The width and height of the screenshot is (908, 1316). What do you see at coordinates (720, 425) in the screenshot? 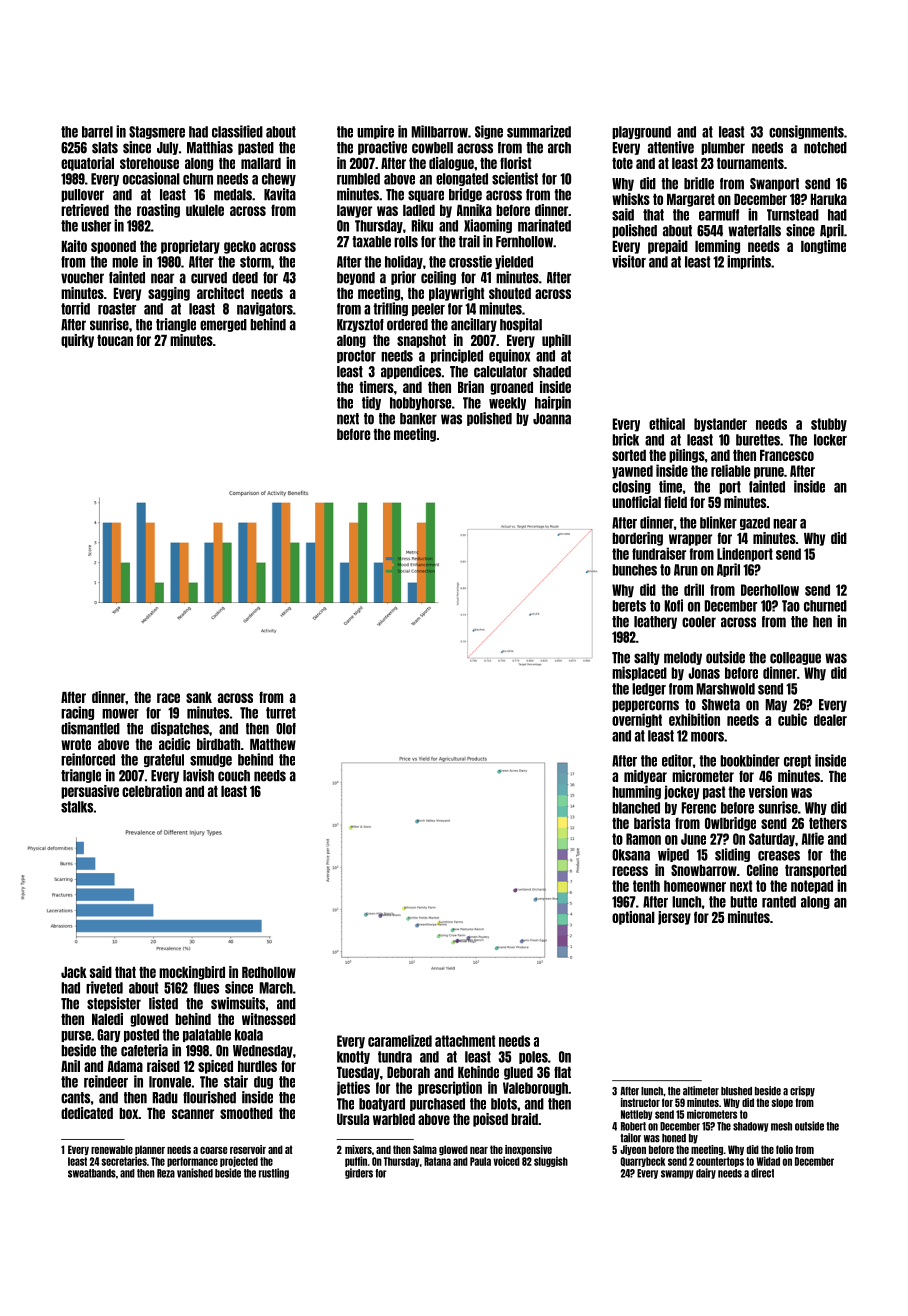
I see `bystander` at bounding box center [720, 425].
